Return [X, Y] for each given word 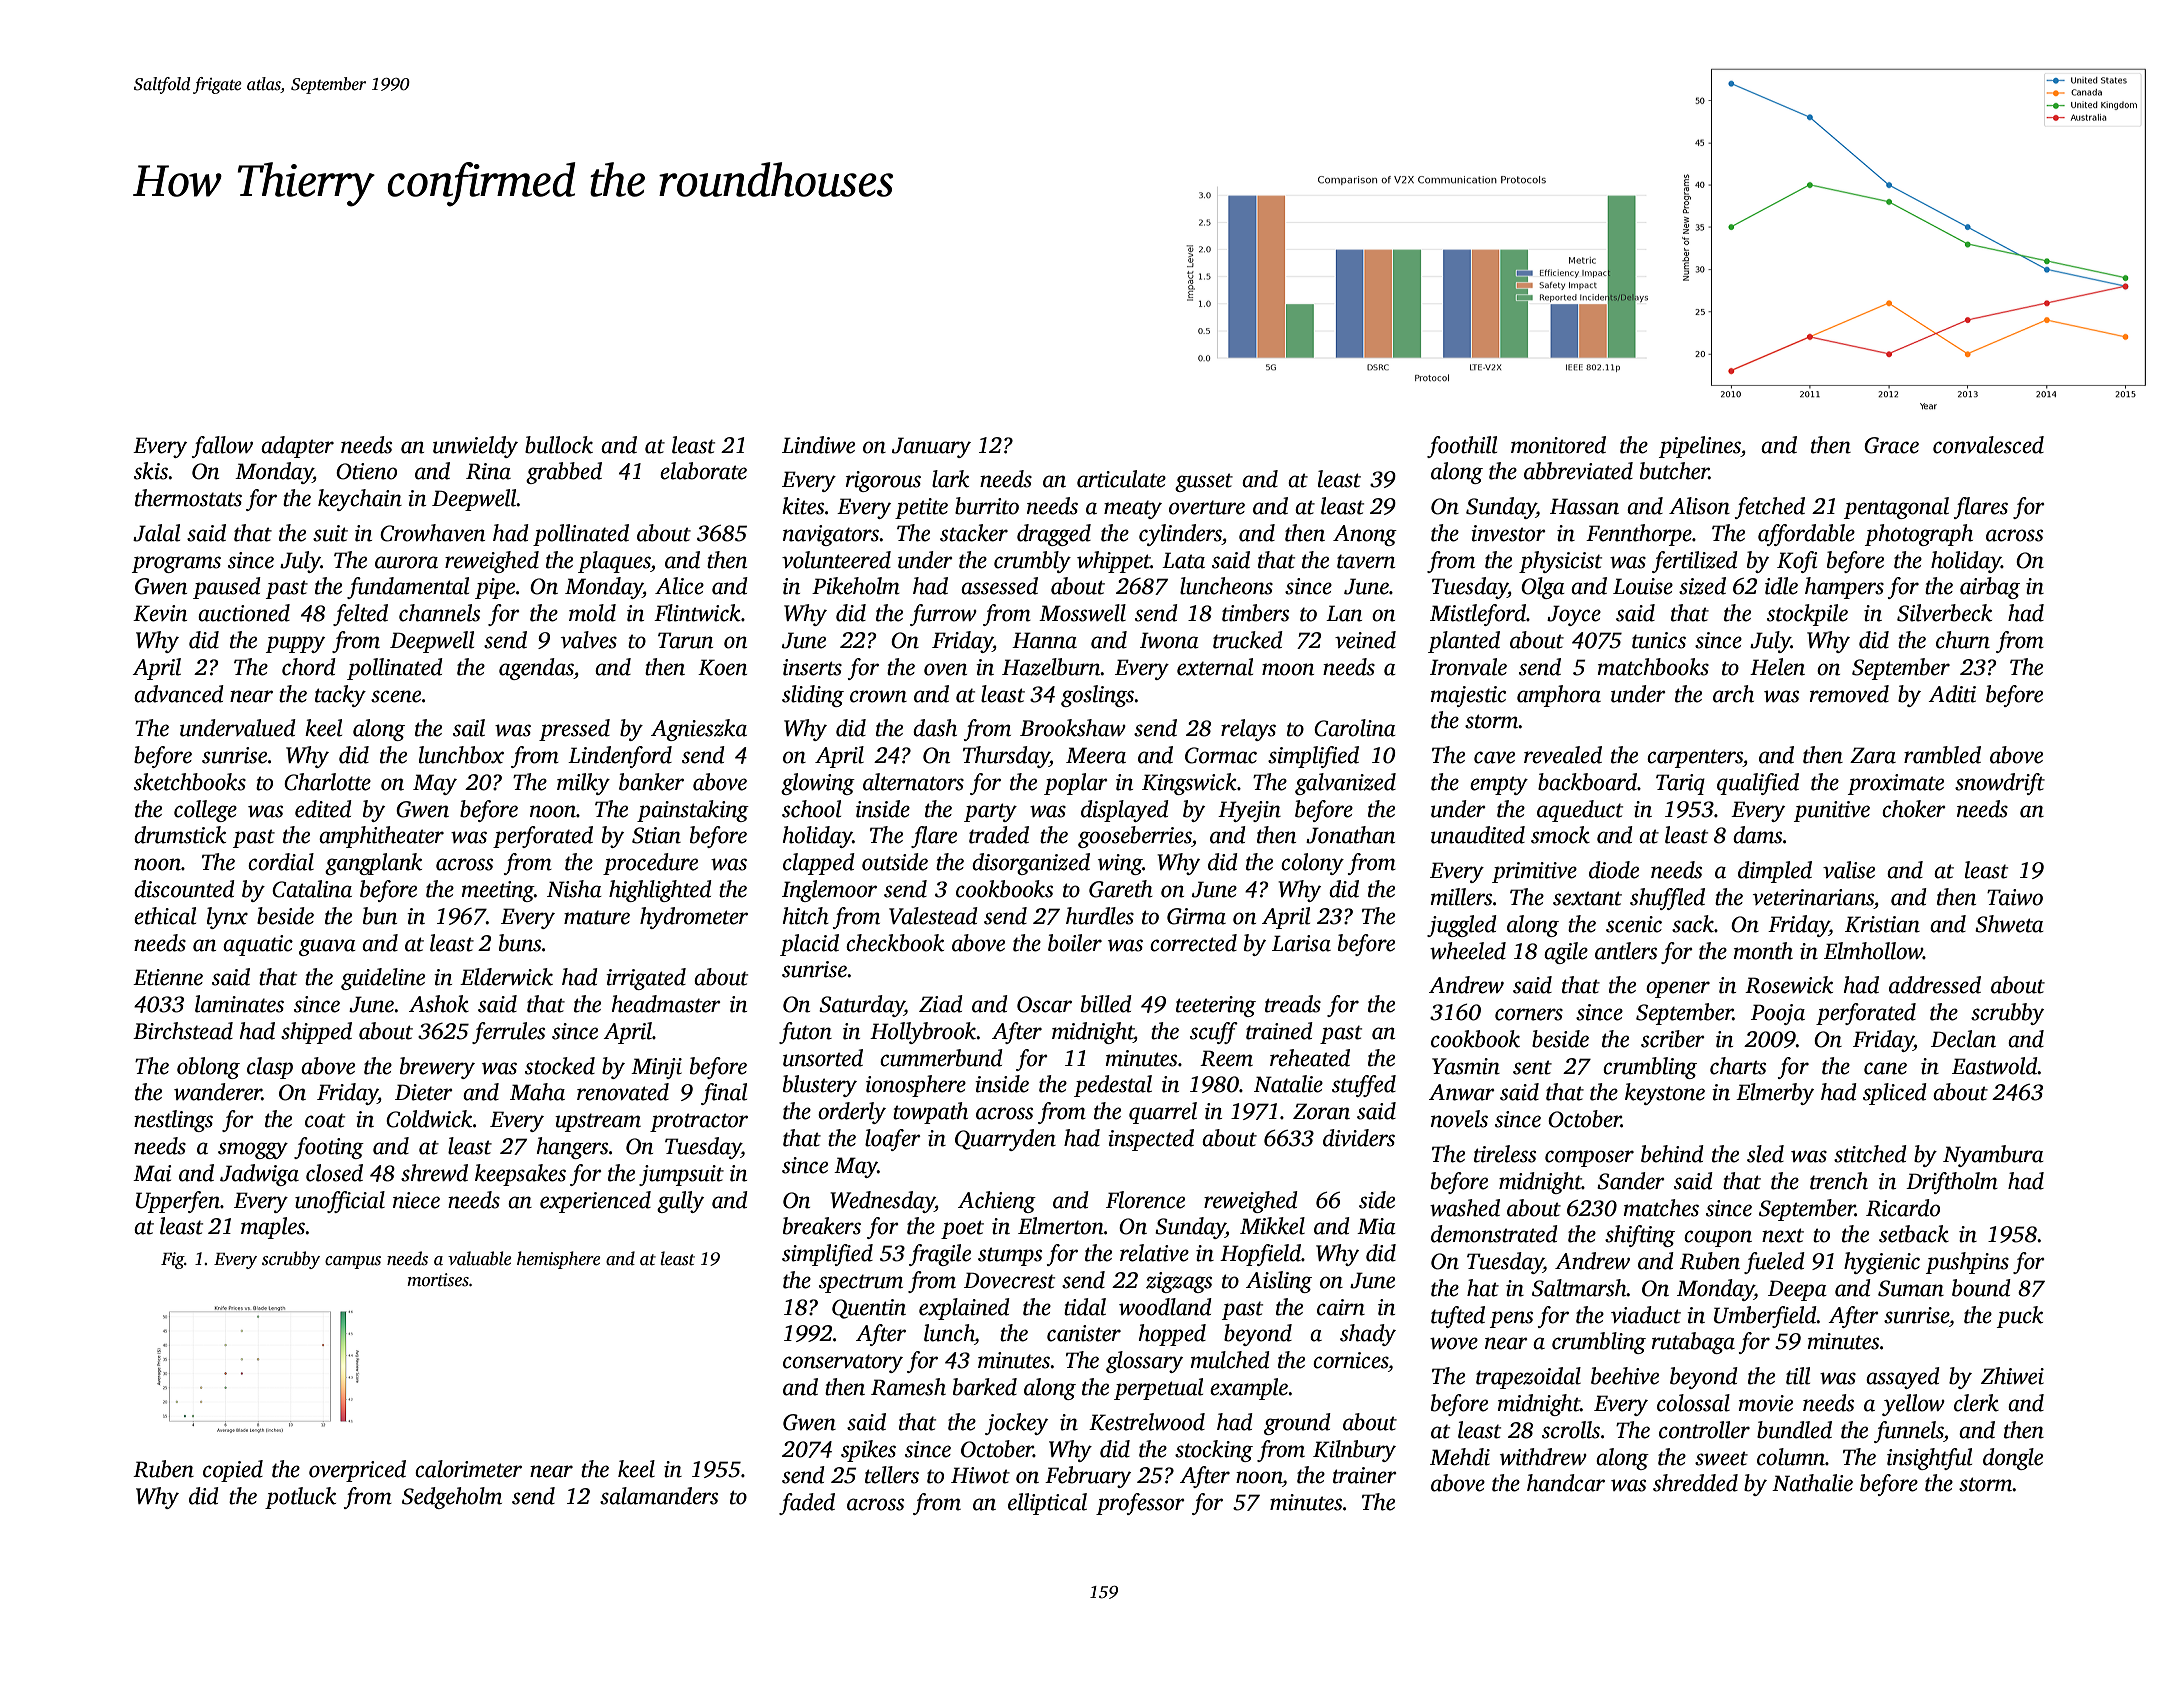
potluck [300, 1498]
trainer [1365, 1475]
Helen [1777, 667]
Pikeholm [856, 586]
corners [1529, 1014]
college [205, 811]
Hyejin [1249, 811]
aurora [406, 562]
